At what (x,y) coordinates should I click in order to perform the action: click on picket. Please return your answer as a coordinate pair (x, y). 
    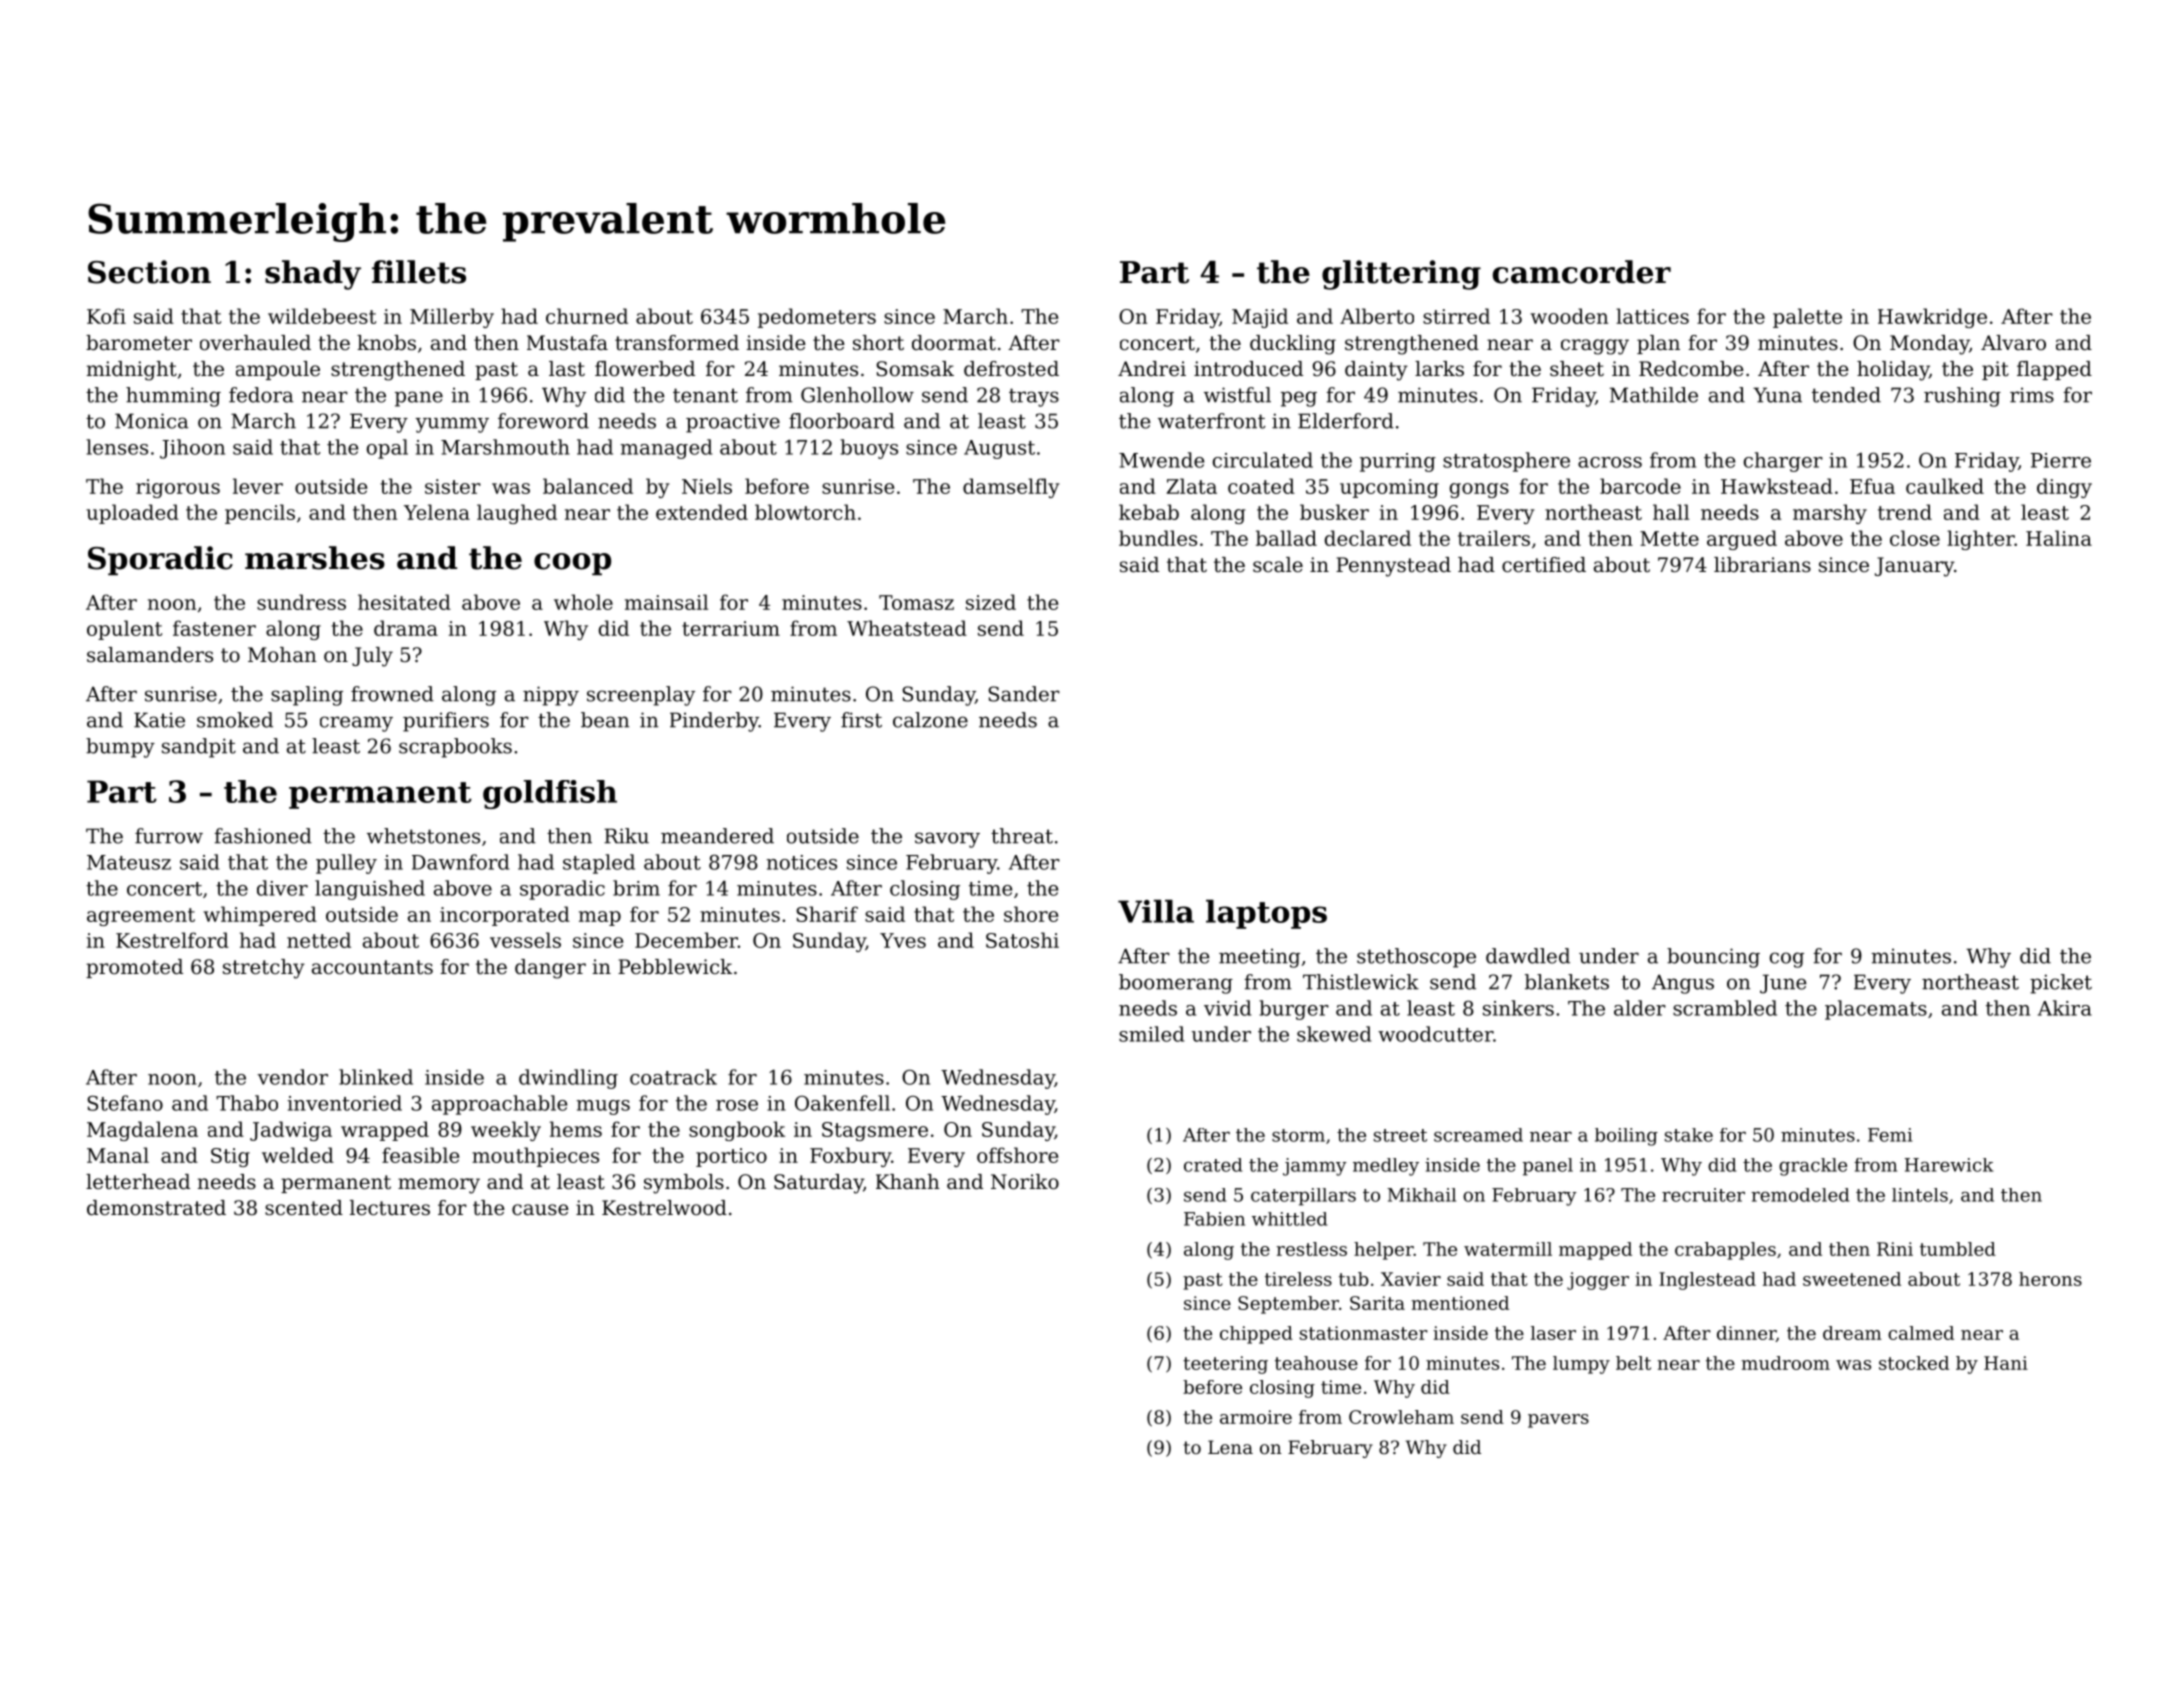
    Looking at the image, I should click on (2061, 984).
